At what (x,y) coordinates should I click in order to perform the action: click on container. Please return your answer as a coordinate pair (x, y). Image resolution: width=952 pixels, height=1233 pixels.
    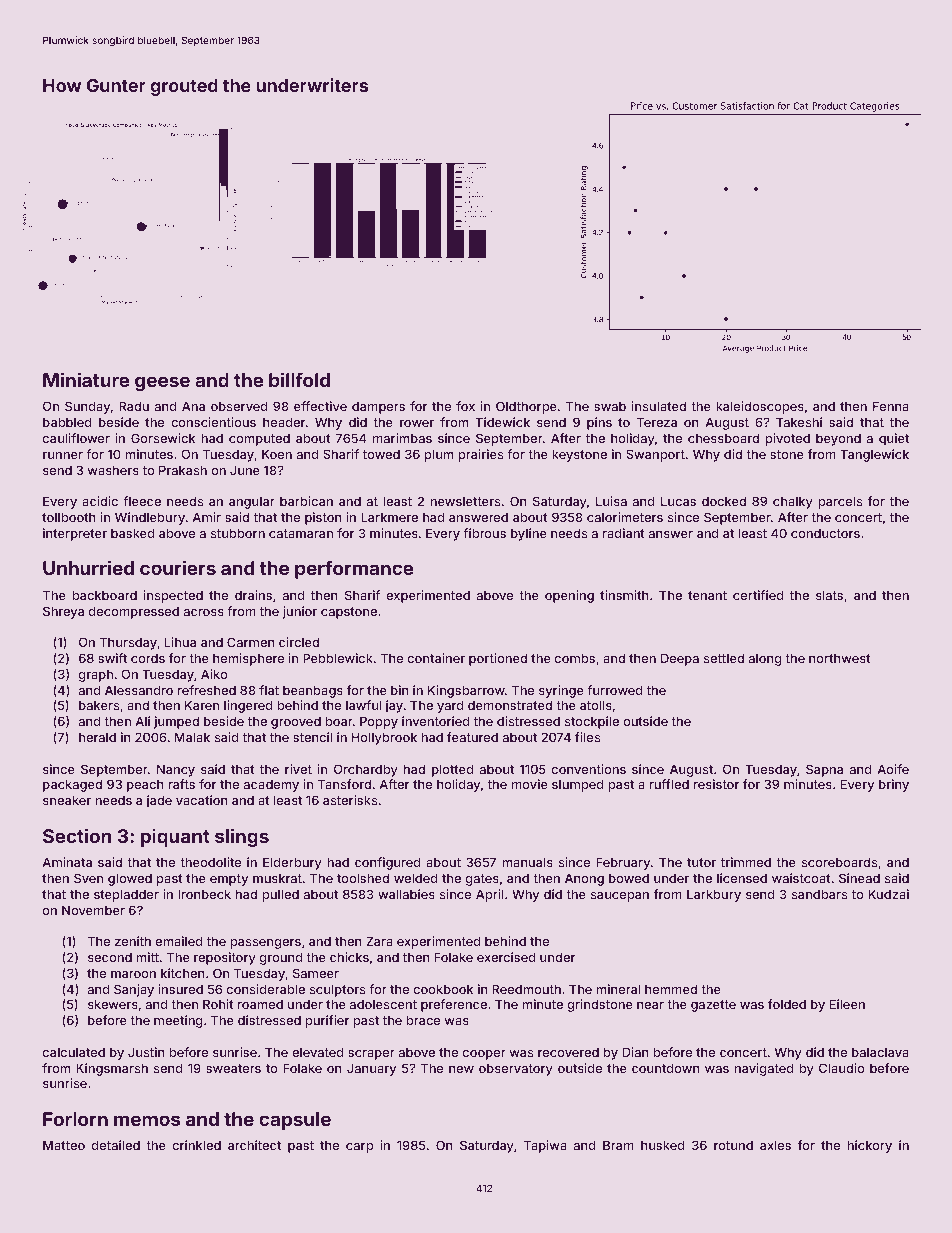
    Looking at the image, I should click on (436, 658).
